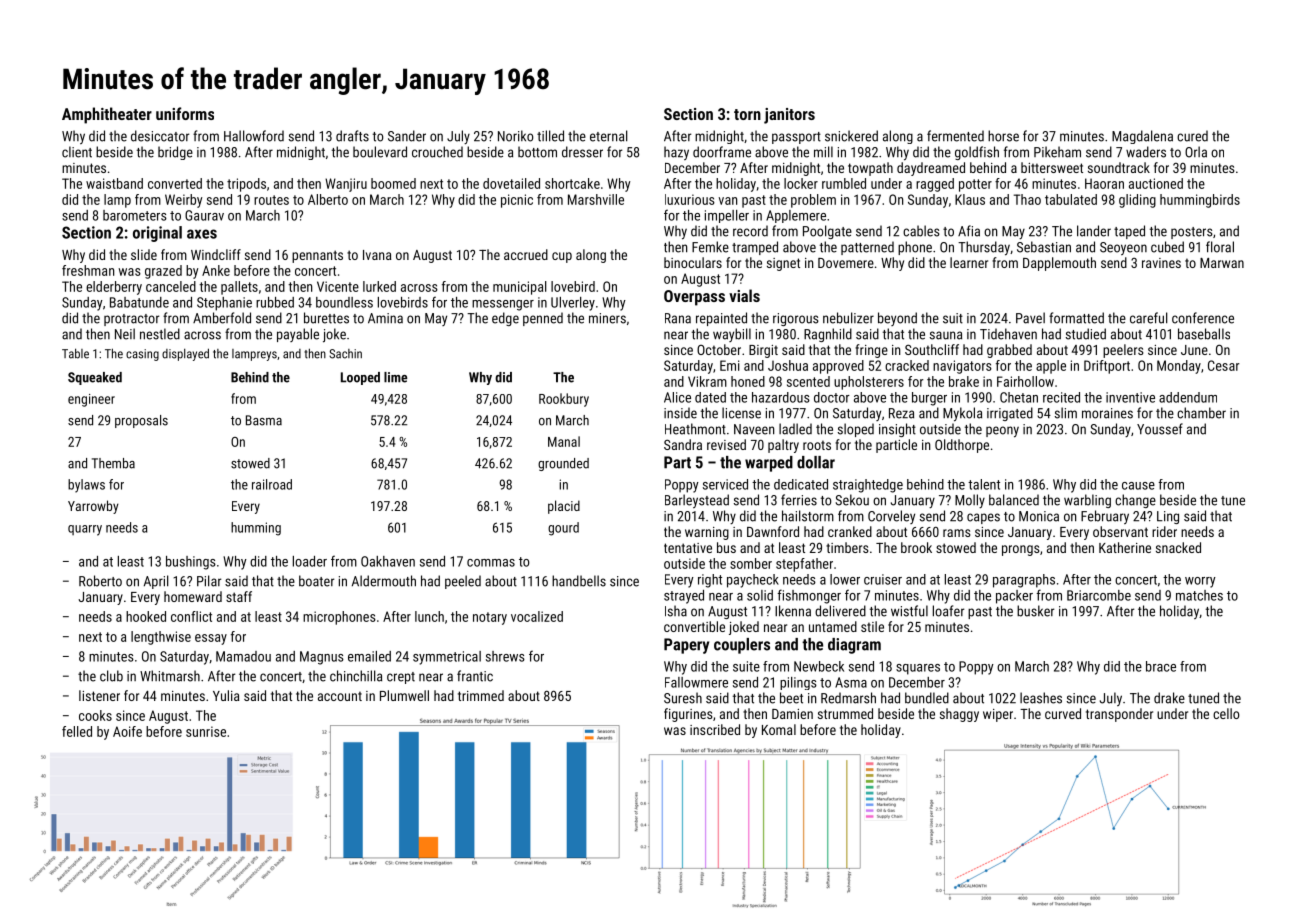  Describe the element at coordinates (86, 486) in the document. I see `bylaws` at that location.
